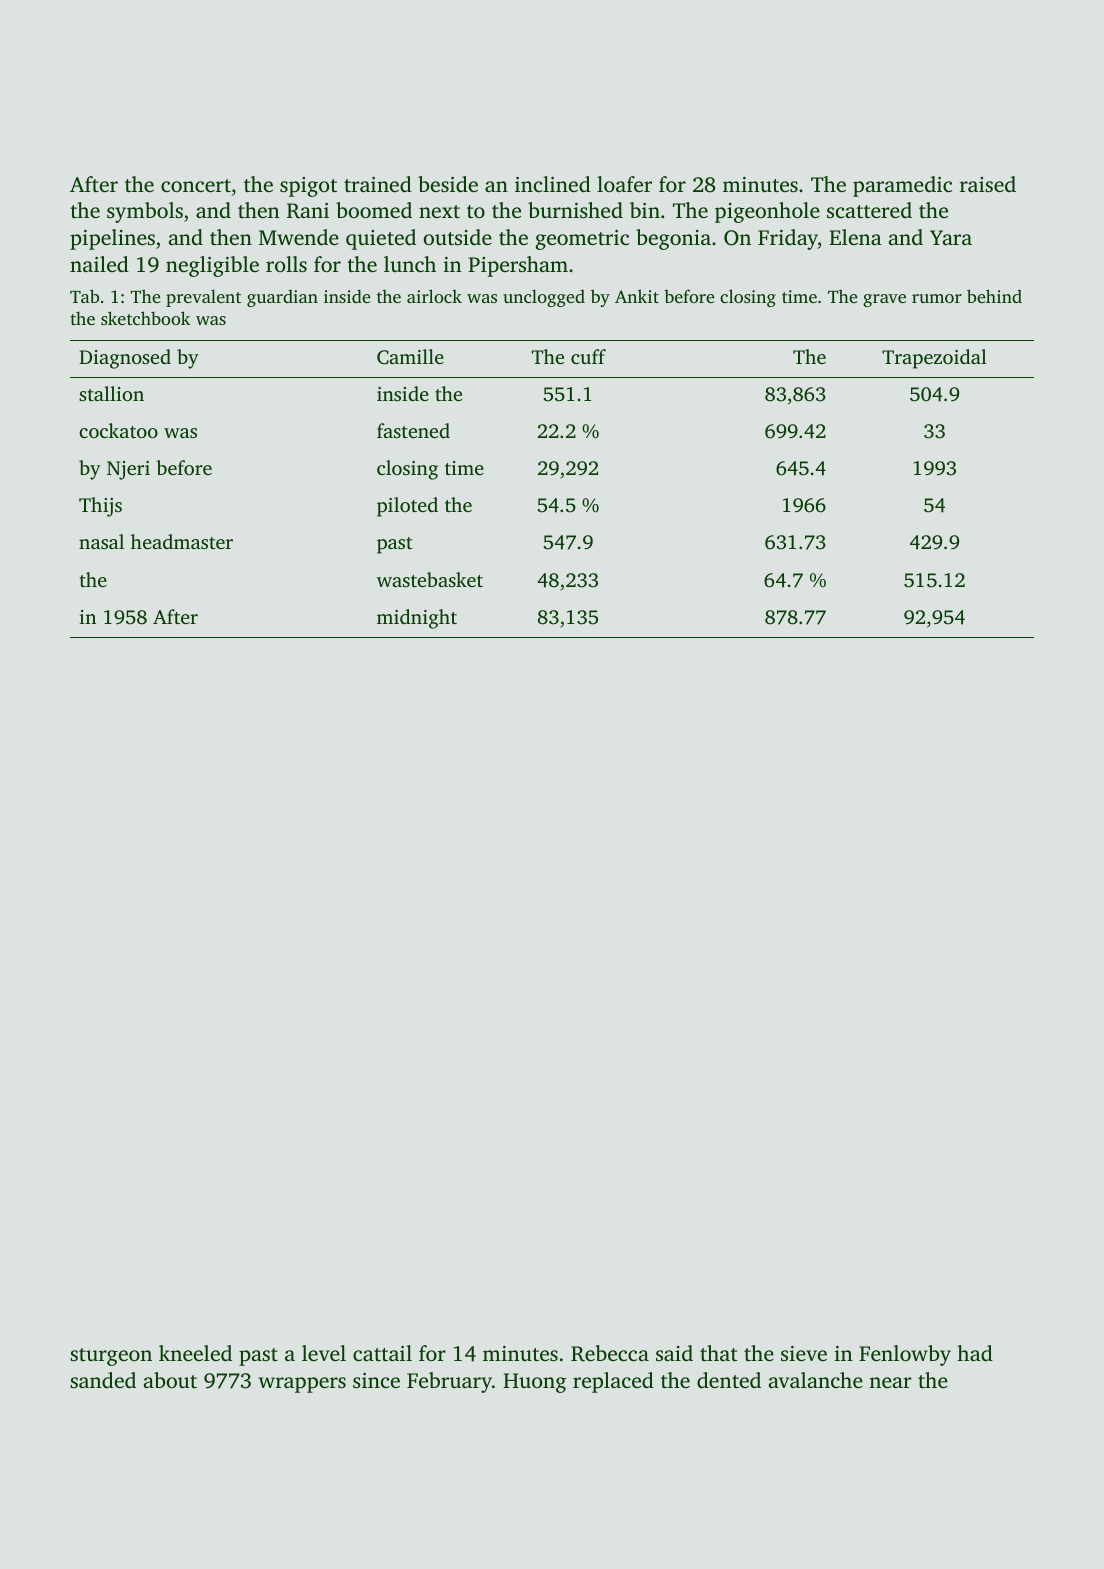 The height and width of the image is (1569, 1104). I want to click on wastebasket, so click(430, 579).
